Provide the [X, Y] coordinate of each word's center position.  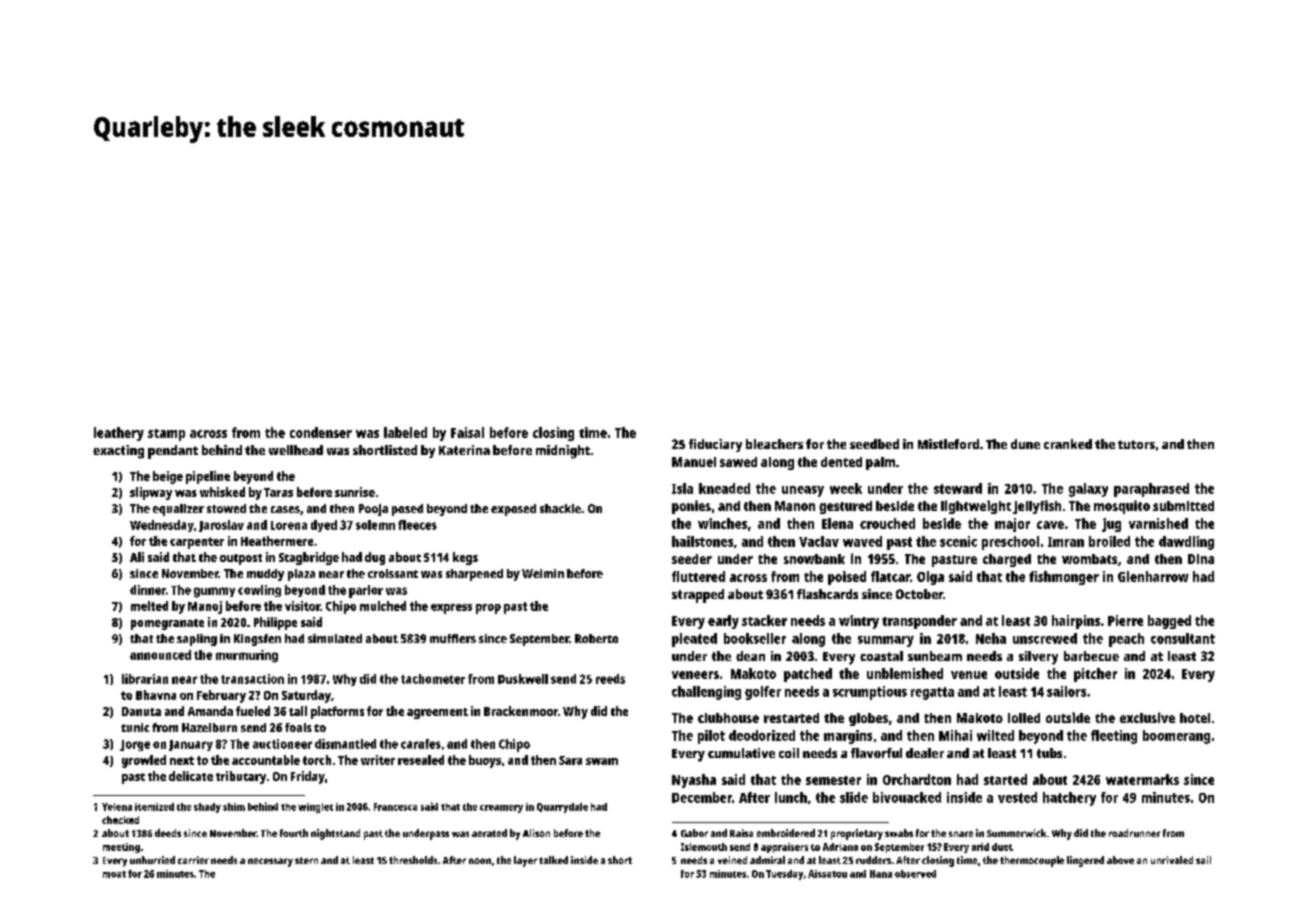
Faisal [467, 432]
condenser [321, 432]
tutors [1136, 444]
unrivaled [1172, 860]
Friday [308, 777]
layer [525, 861]
